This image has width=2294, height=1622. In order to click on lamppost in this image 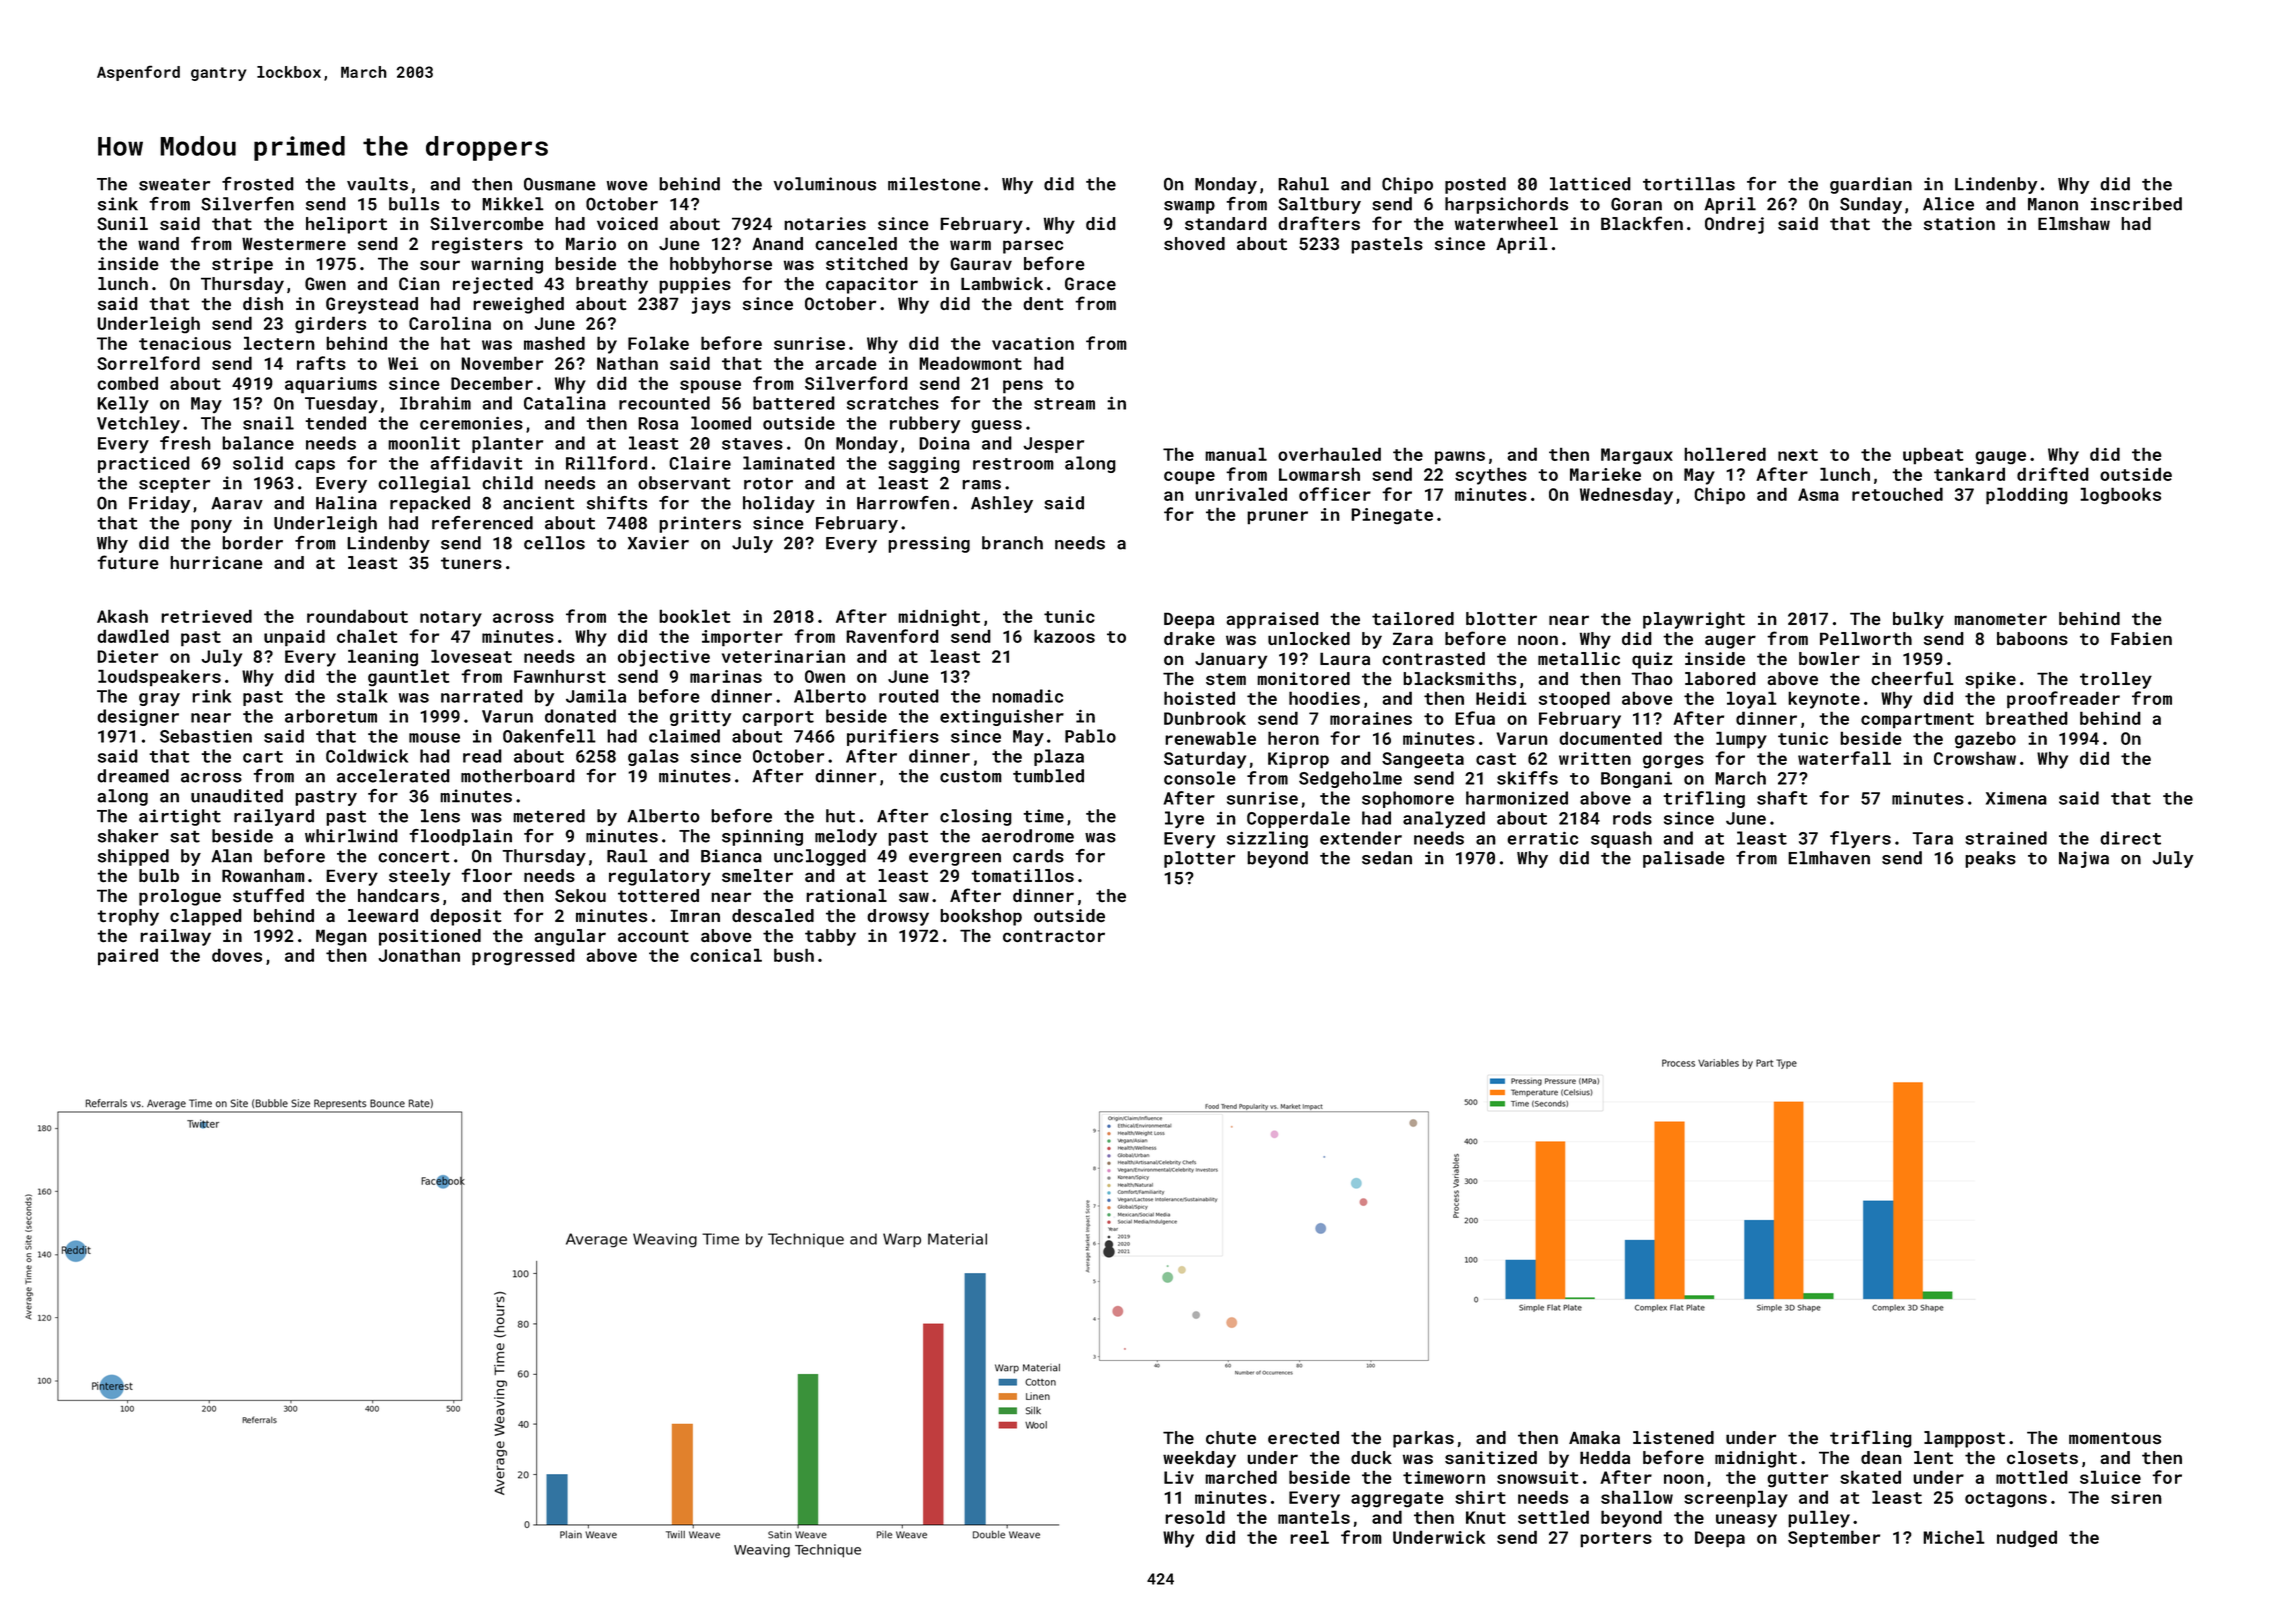, I will do `click(1964, 1439)`.
